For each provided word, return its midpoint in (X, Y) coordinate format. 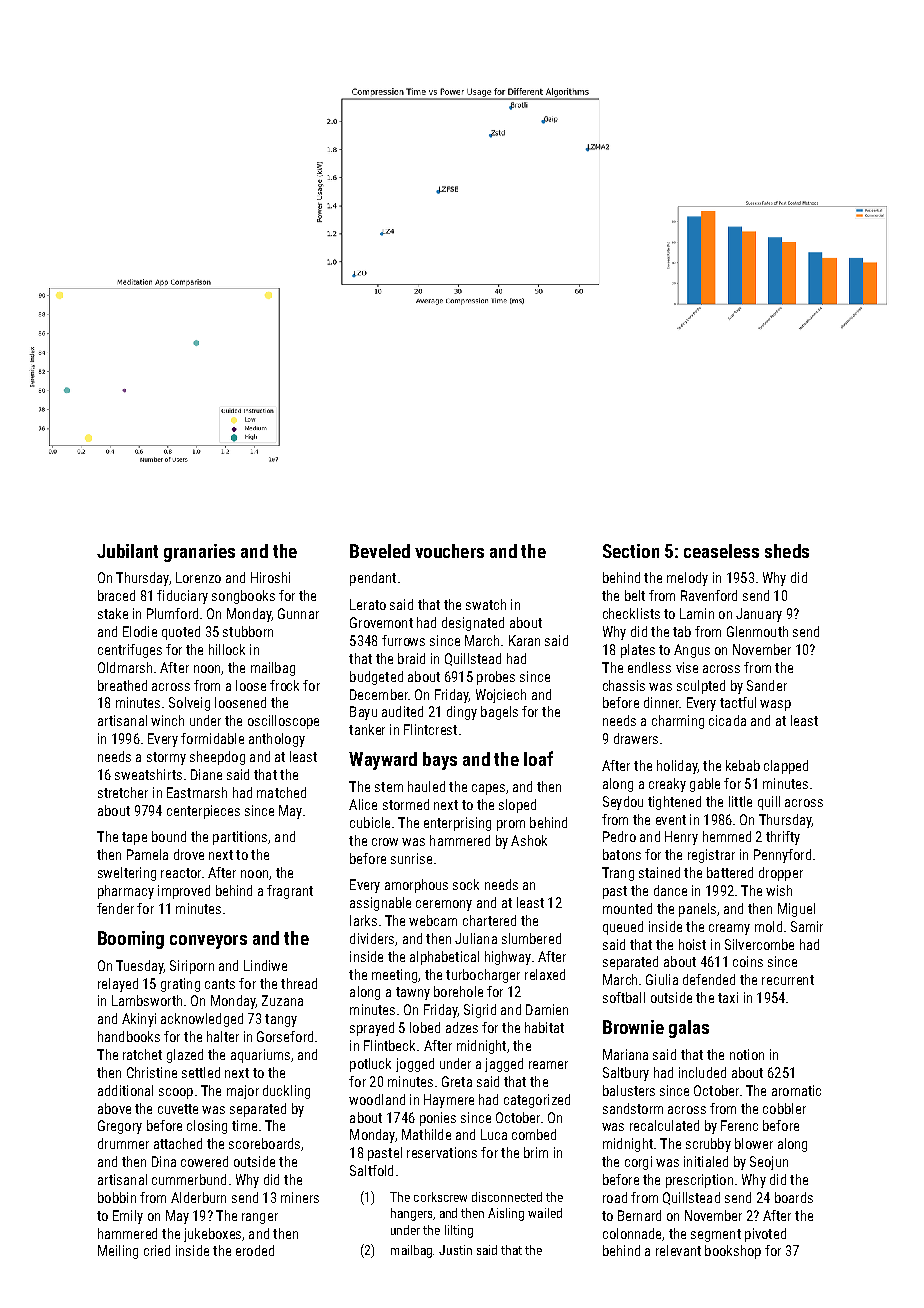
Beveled (380, 551)
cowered (204, 1161)
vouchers (449, 551)
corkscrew (440, 1197)
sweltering (127, 874)
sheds (787, 551)
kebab (743, 765)
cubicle (370, 822)
